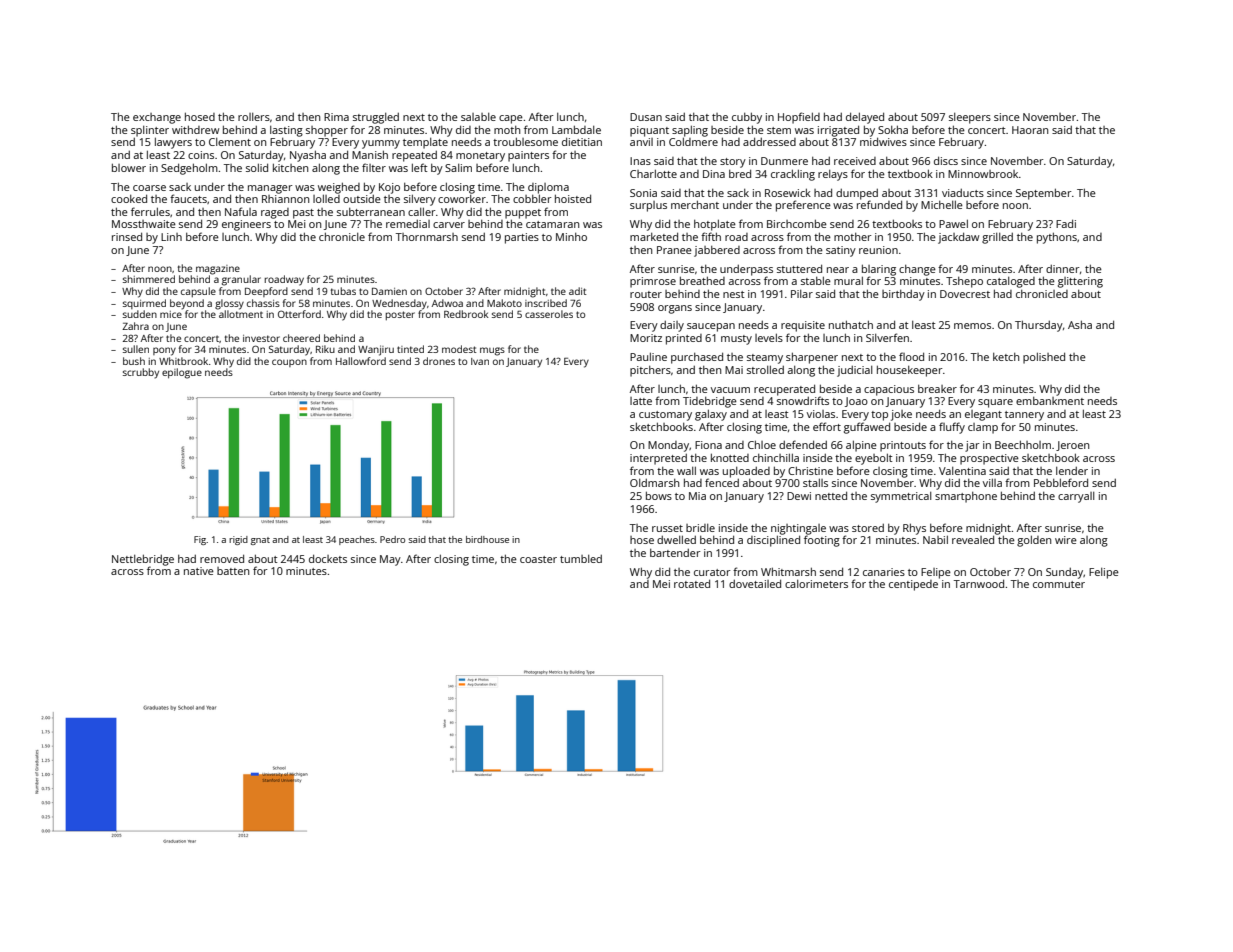 The width and height of the page is (1233, 952). Describe the element at coordinates (254, 117) in the page. I see `rollers` at that location.
